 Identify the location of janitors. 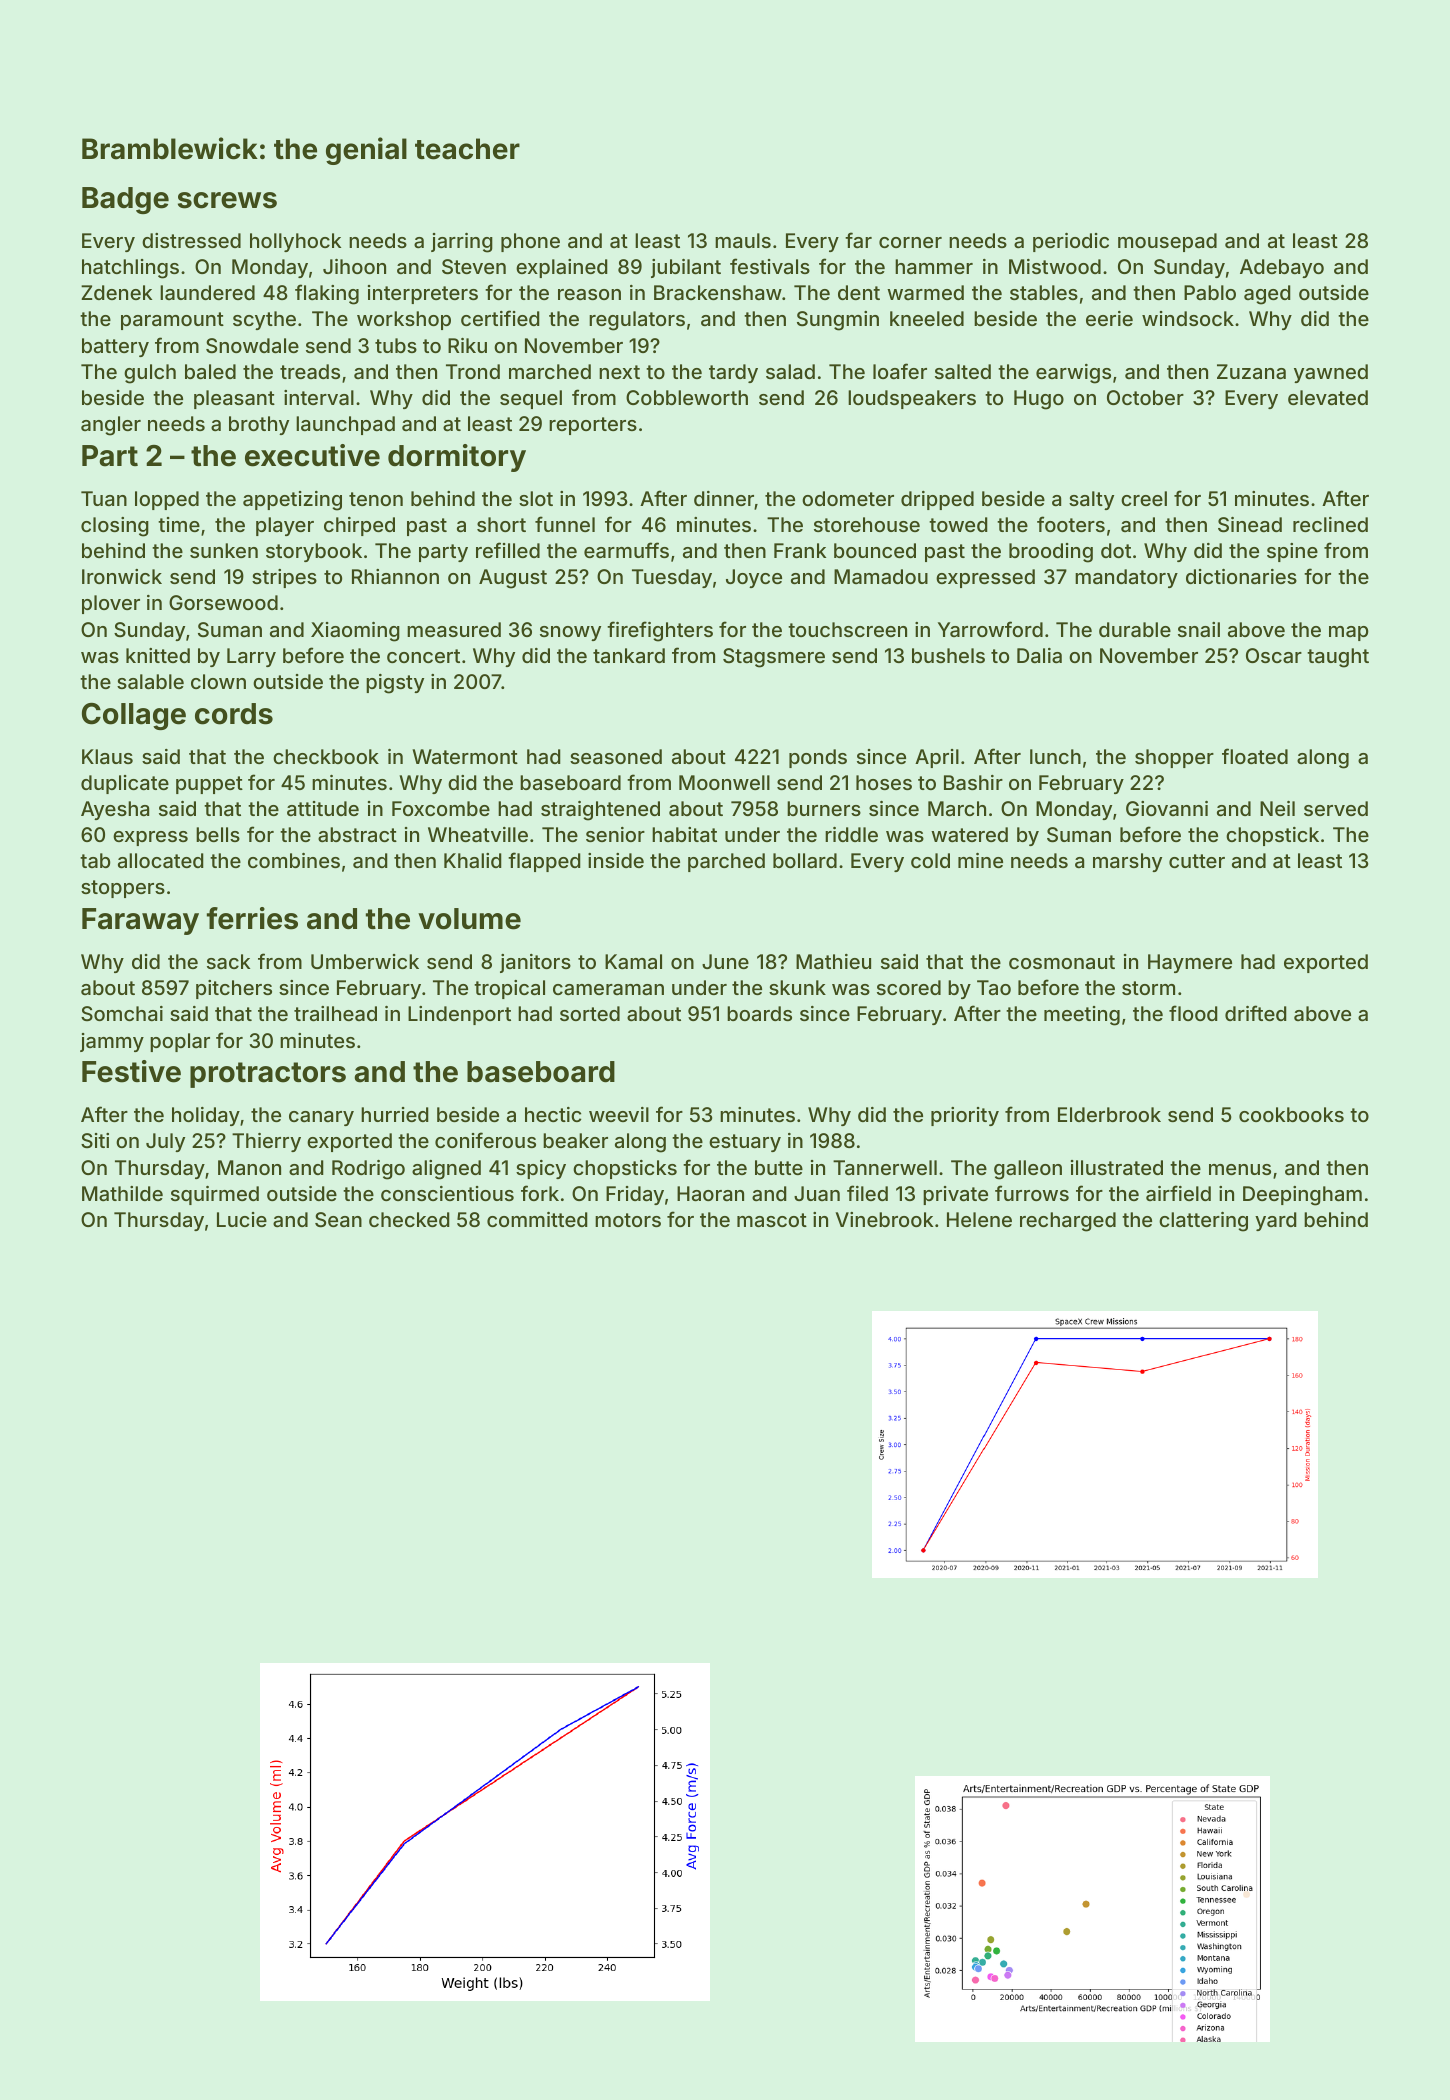
(535, 963).
